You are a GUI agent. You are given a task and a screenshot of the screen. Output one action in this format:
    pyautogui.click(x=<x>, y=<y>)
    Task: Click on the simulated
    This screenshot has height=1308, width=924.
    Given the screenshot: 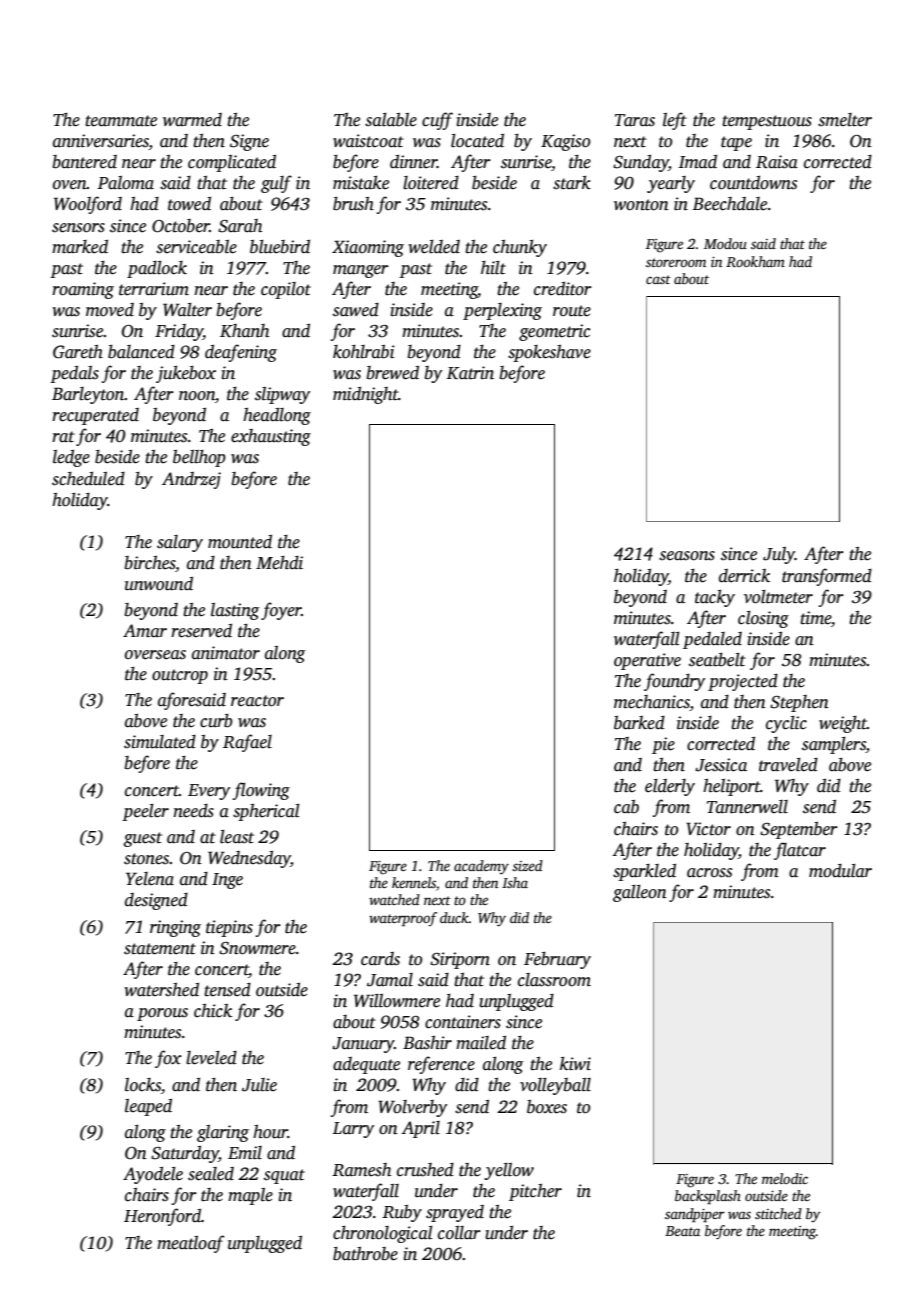 What is the action you would take?
    pyautogui.click(x=160, y=742)
